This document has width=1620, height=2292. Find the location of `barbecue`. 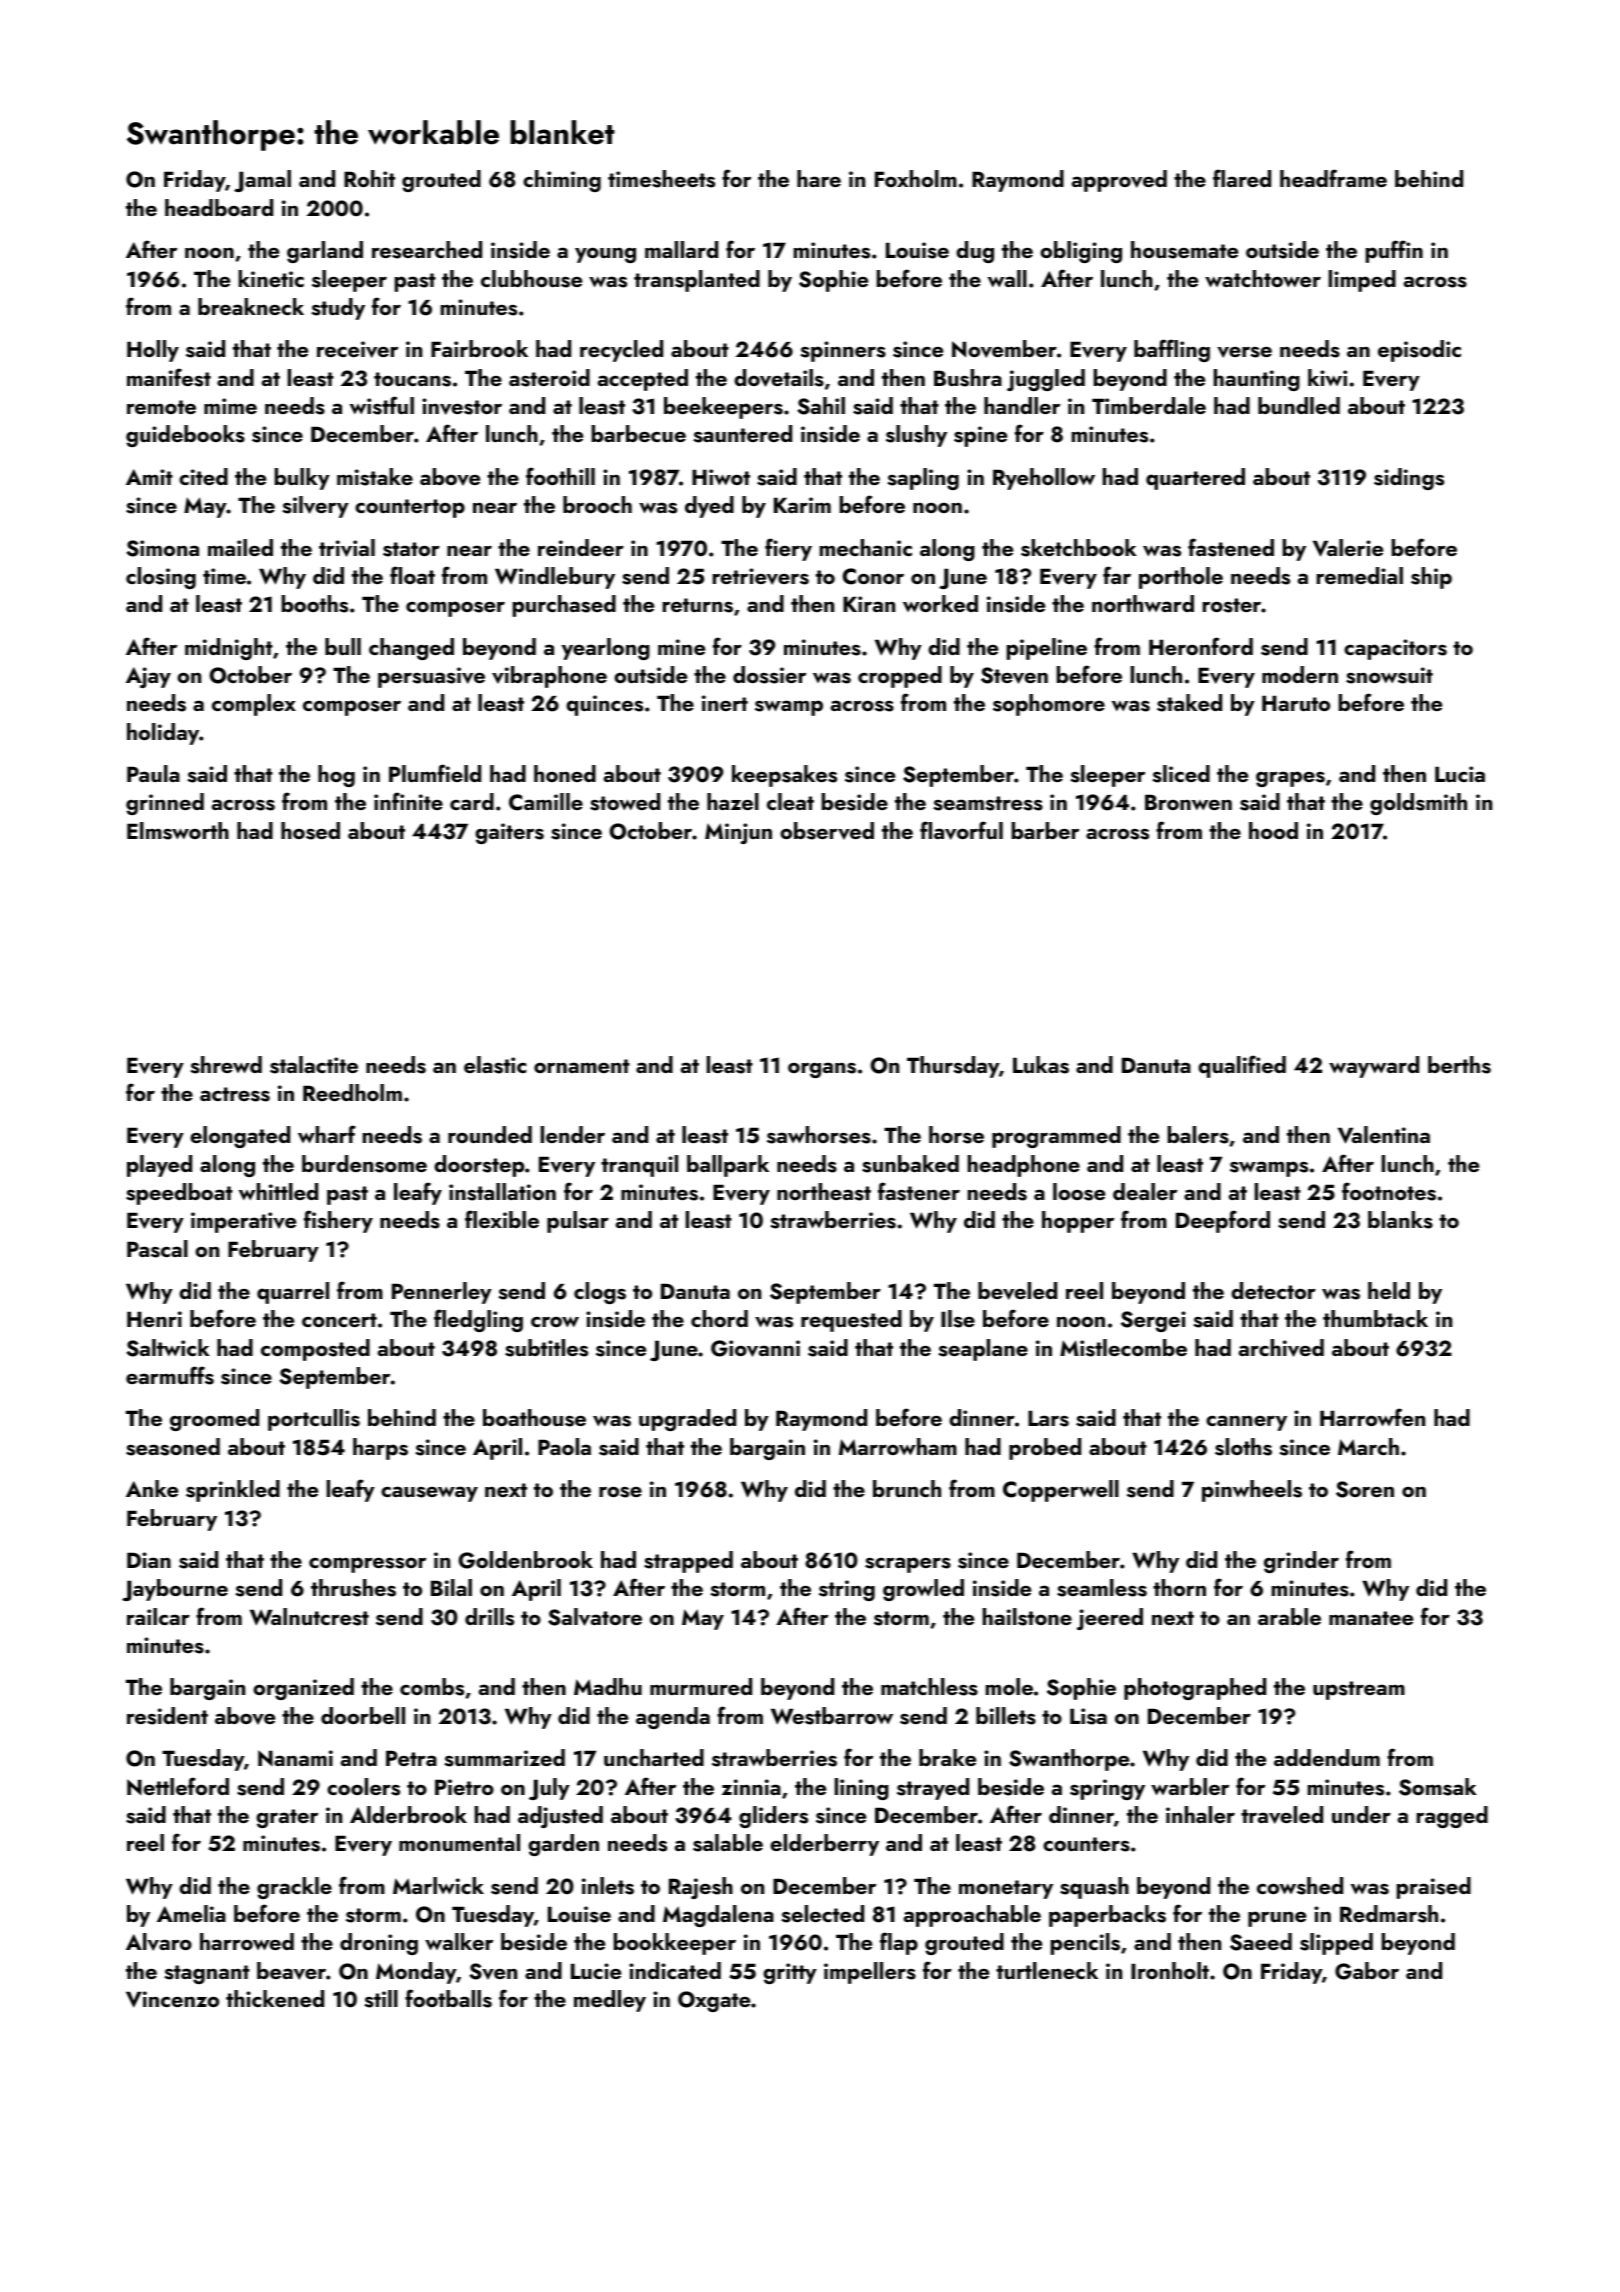

barbecue is located at coordinates (639, 433).
